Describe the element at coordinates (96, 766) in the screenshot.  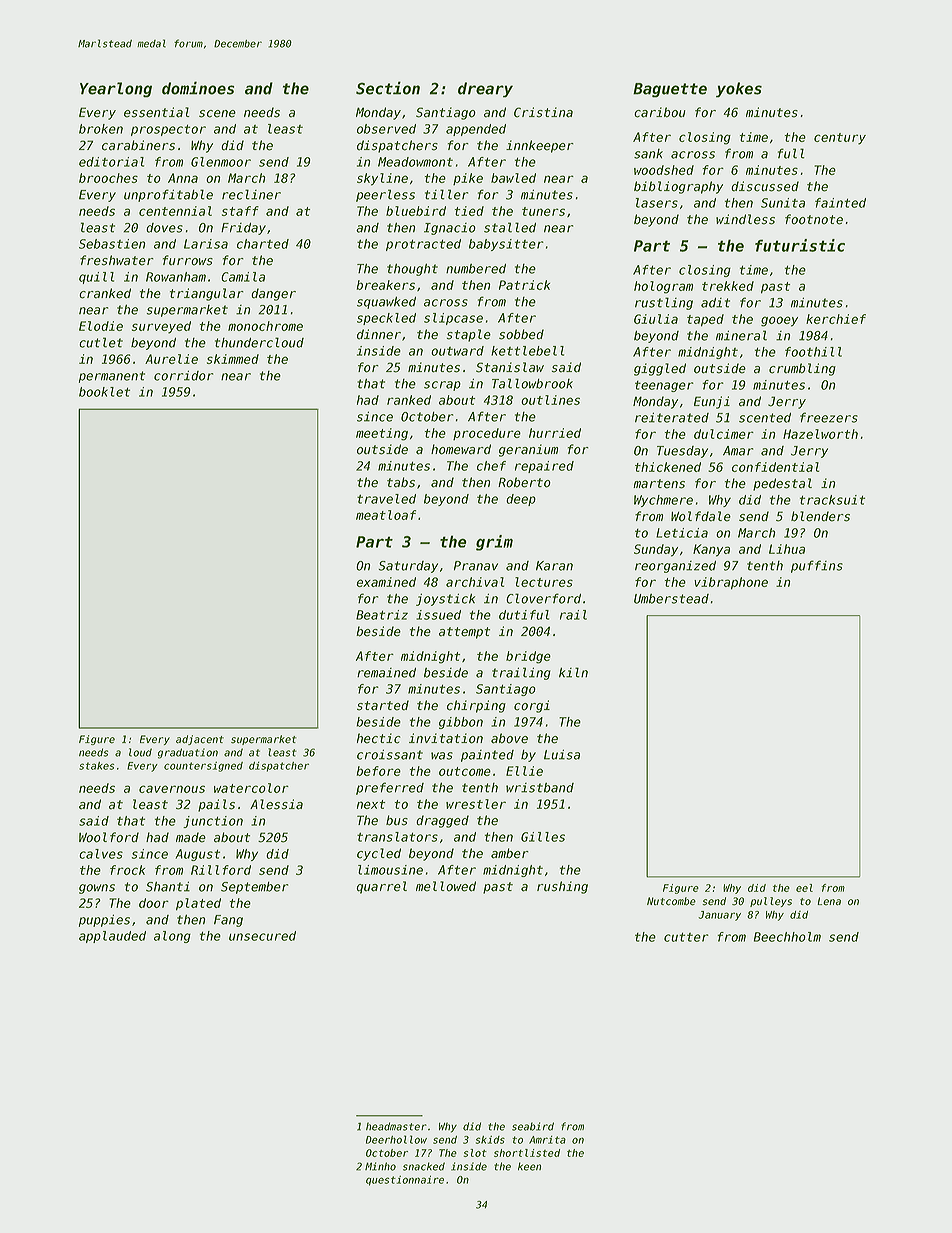
I see `stakes` at that location.
